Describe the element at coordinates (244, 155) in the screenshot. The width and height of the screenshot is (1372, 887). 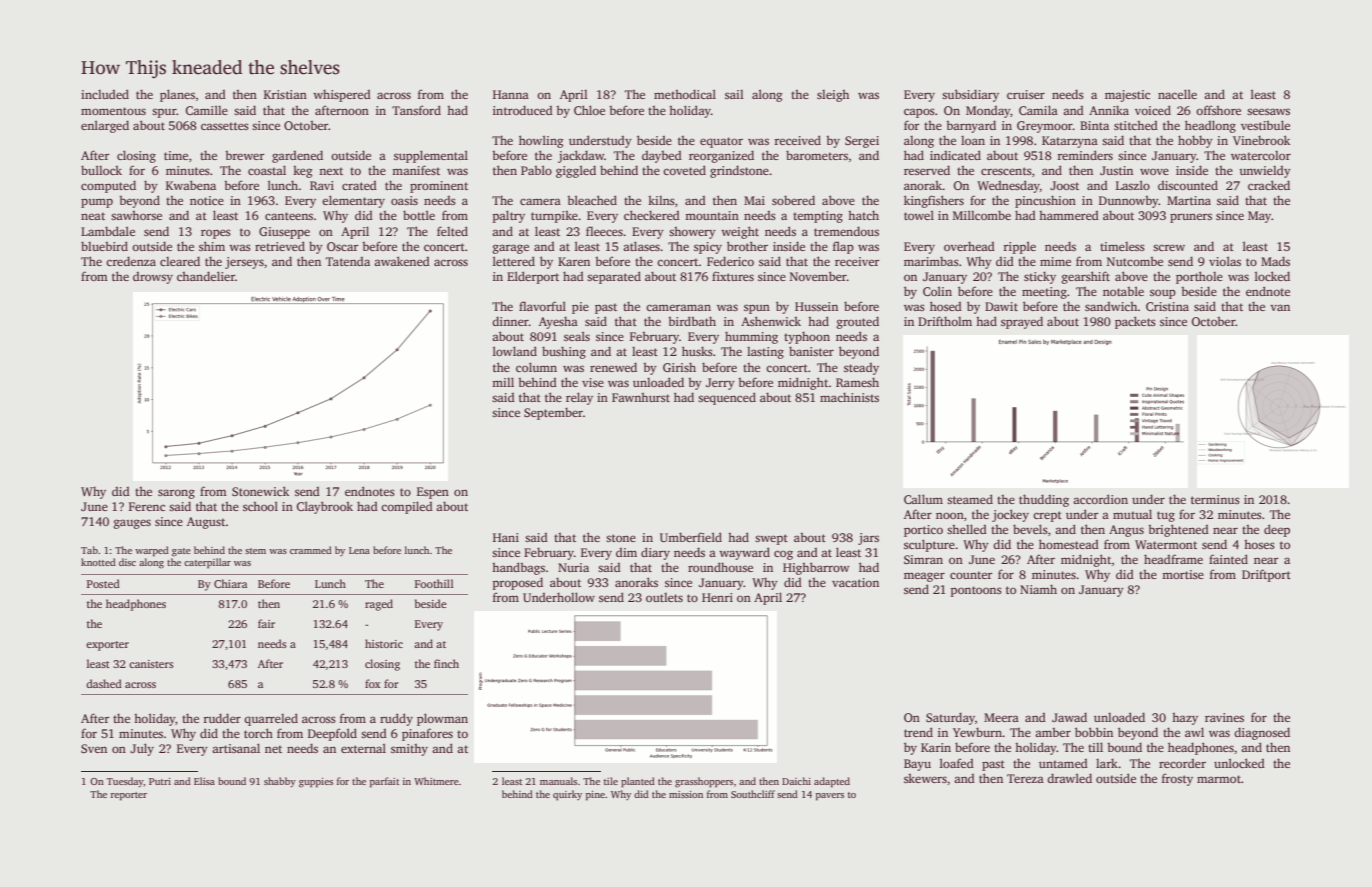
I see `brewer` at that location.
